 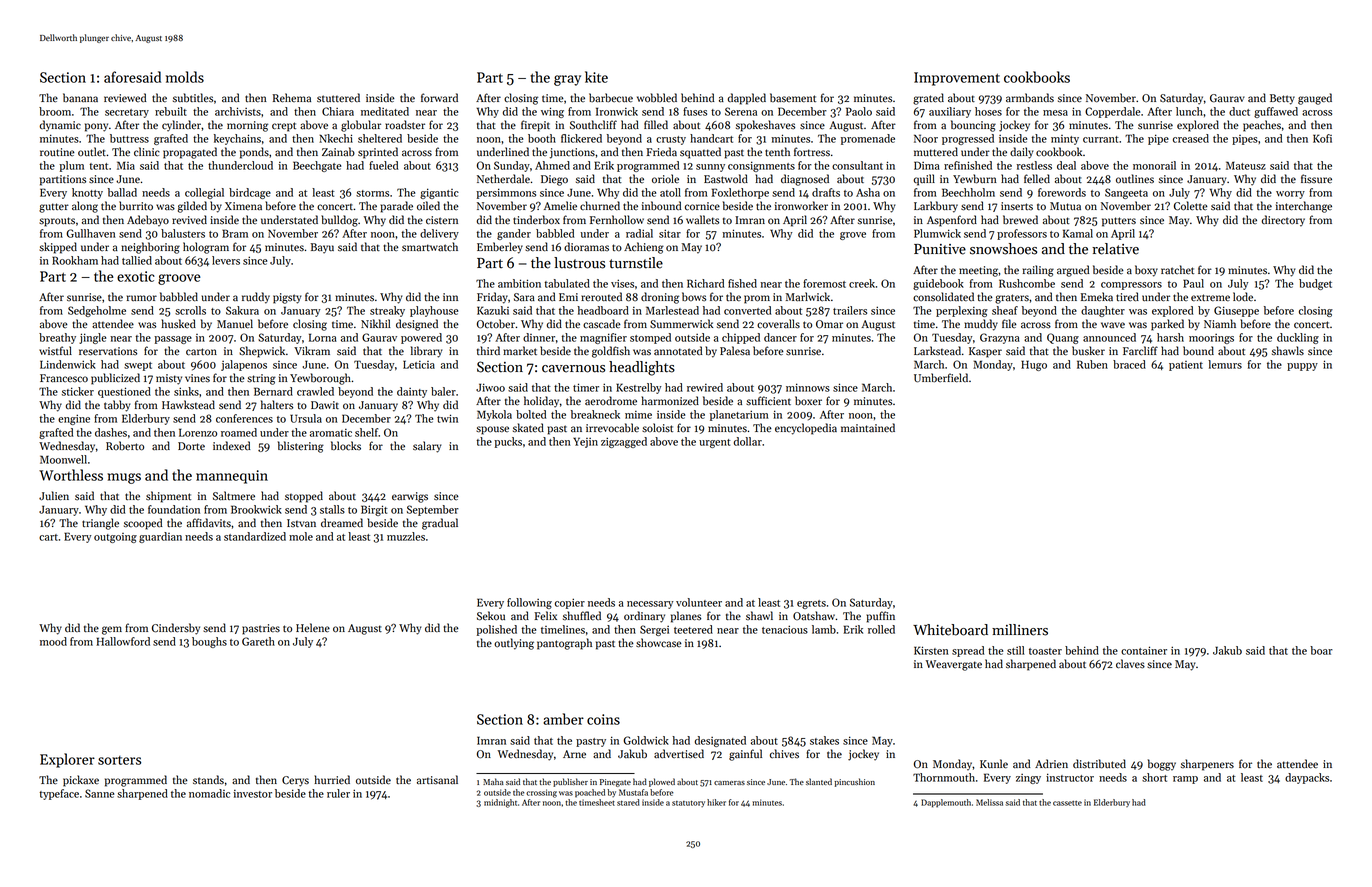 What do you see at coordinates (670, 233) in the page?
I see `sitar` at bounding box center [670, 233].
